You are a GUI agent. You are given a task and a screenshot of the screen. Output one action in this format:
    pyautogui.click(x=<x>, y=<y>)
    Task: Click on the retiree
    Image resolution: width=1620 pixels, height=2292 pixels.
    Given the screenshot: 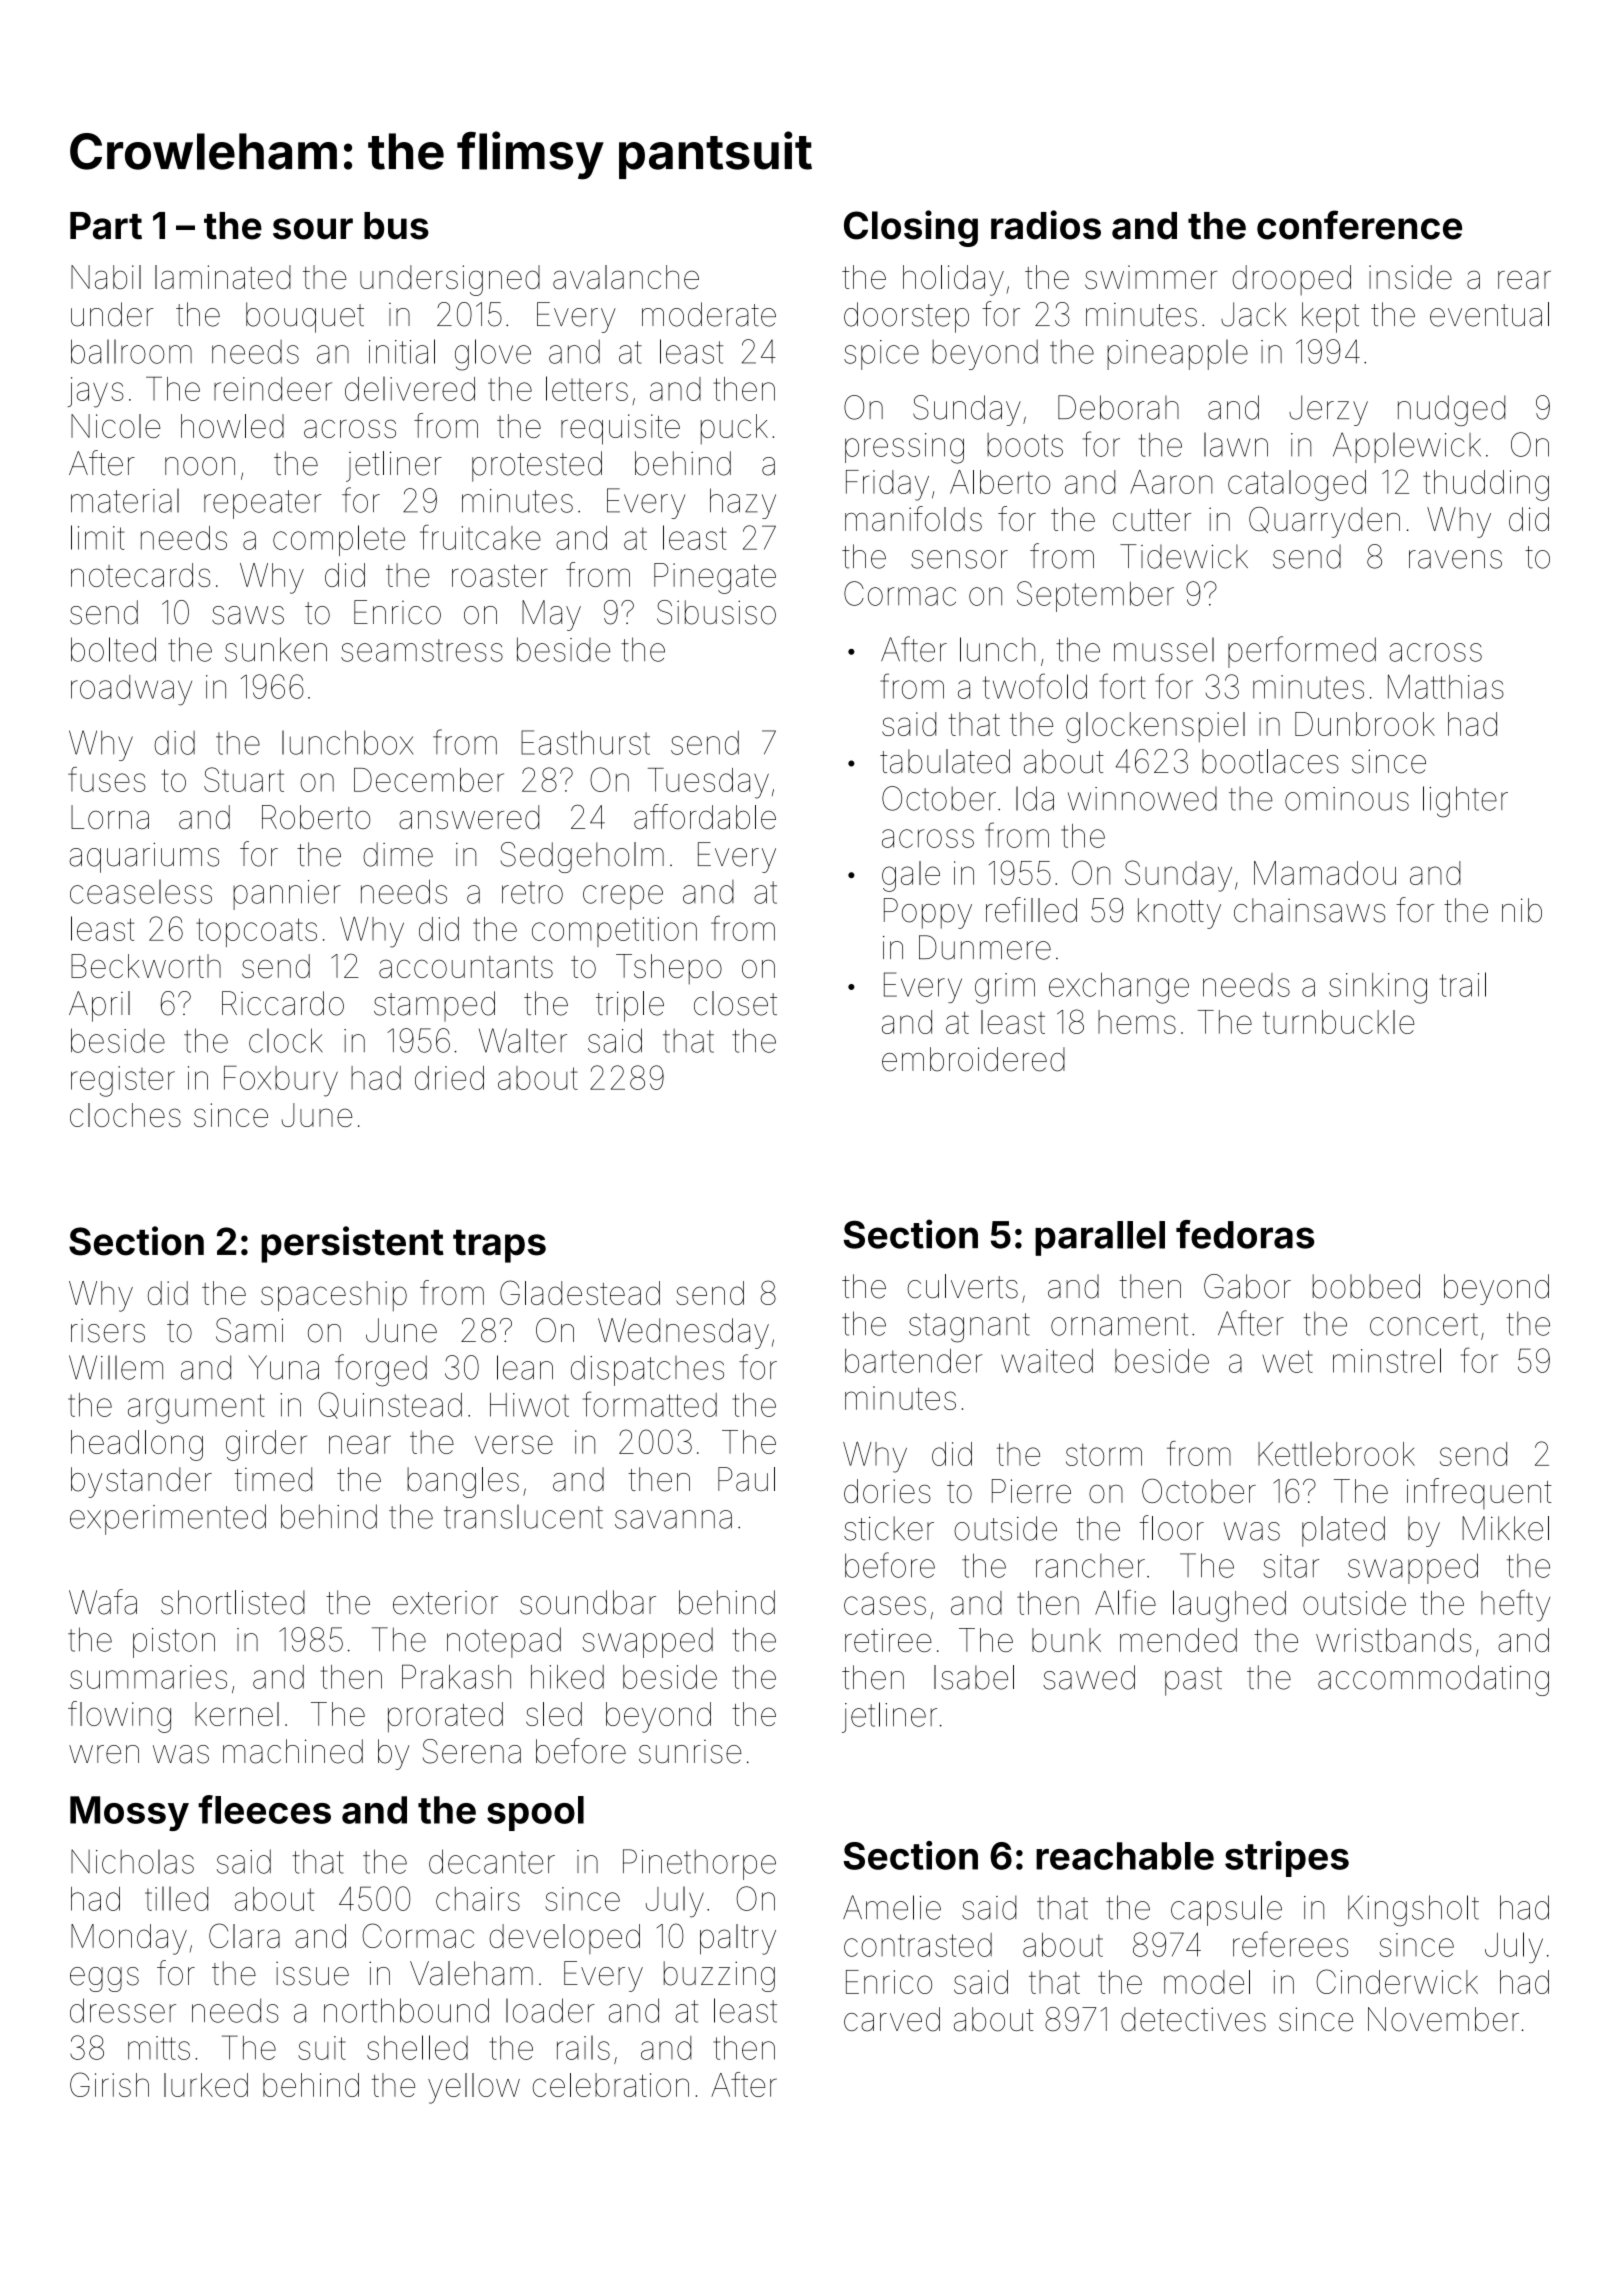 What is the action you would take?
    pyautogui.click(x=888, y=1640)
